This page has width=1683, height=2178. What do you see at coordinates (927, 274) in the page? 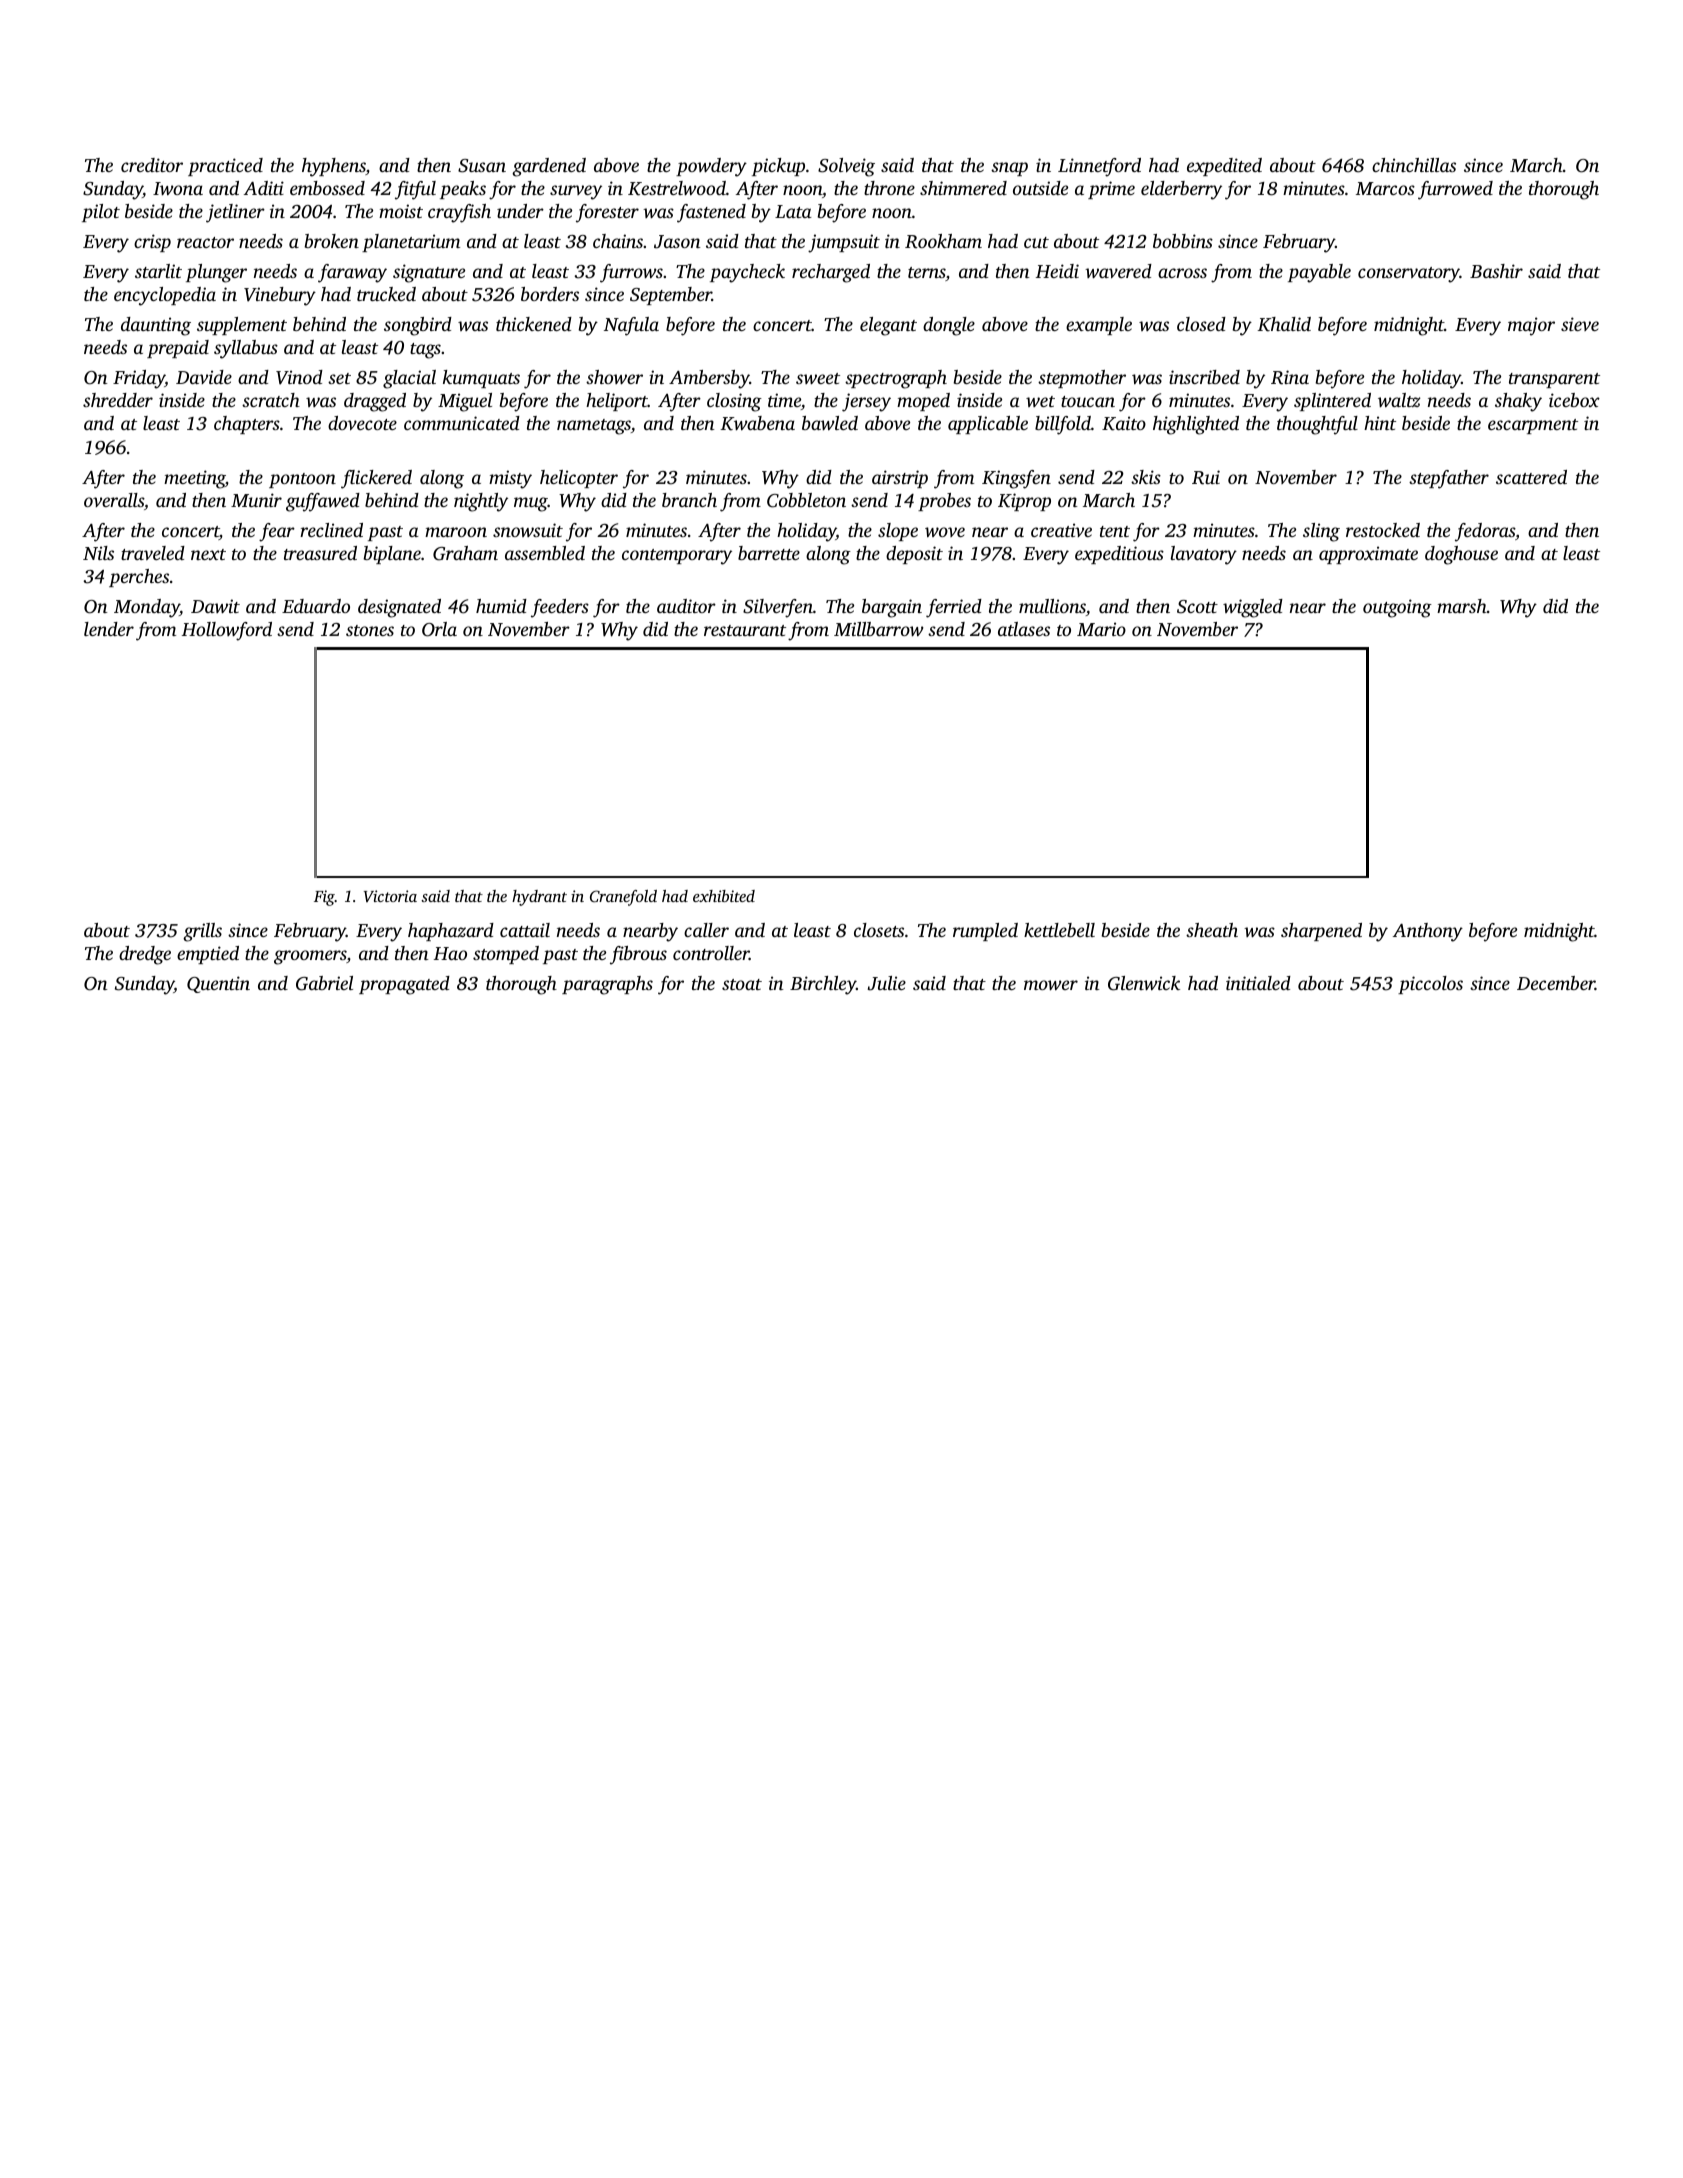
I see `terns` at bounding box center [927, 274].
